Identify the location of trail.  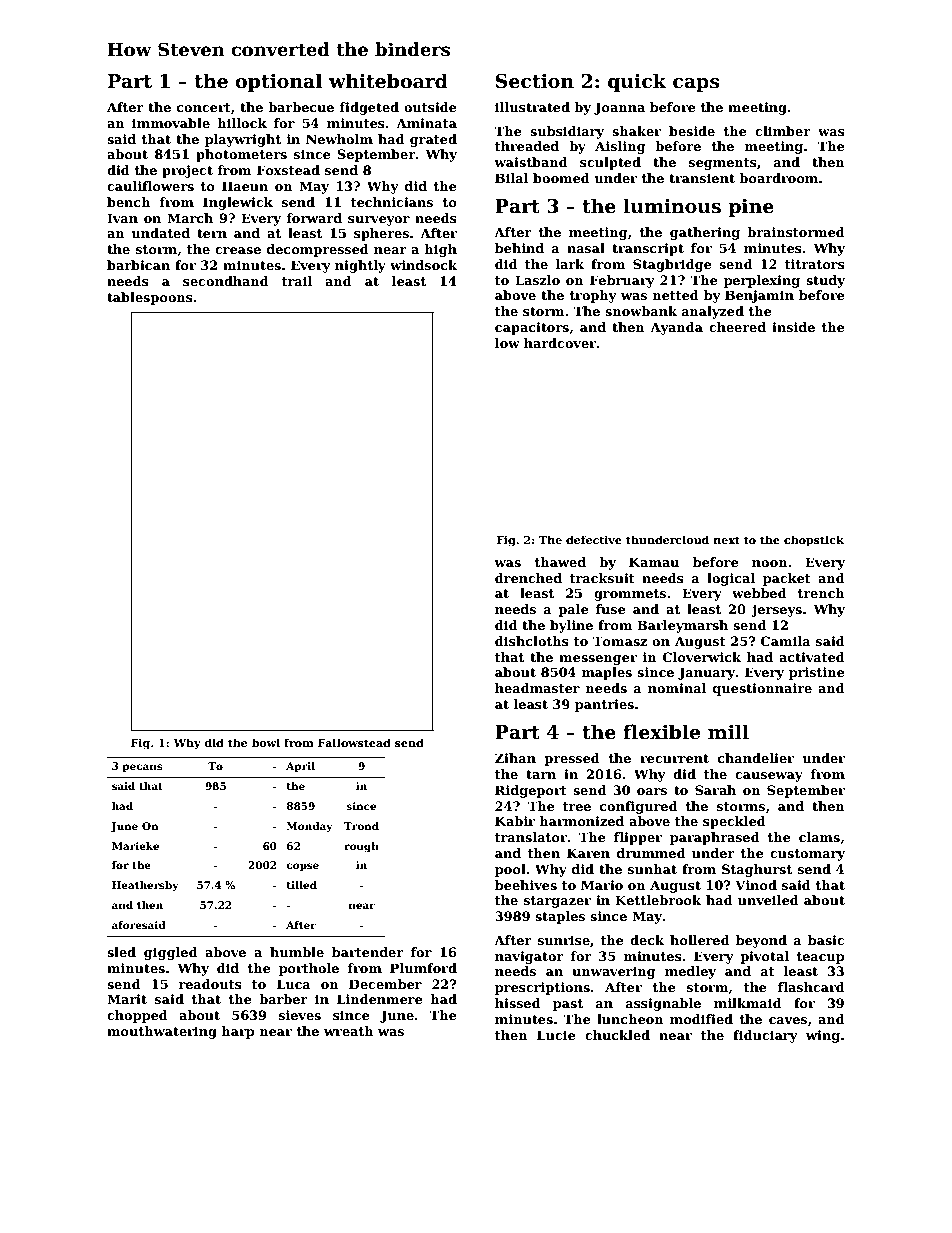
(297, 281).
